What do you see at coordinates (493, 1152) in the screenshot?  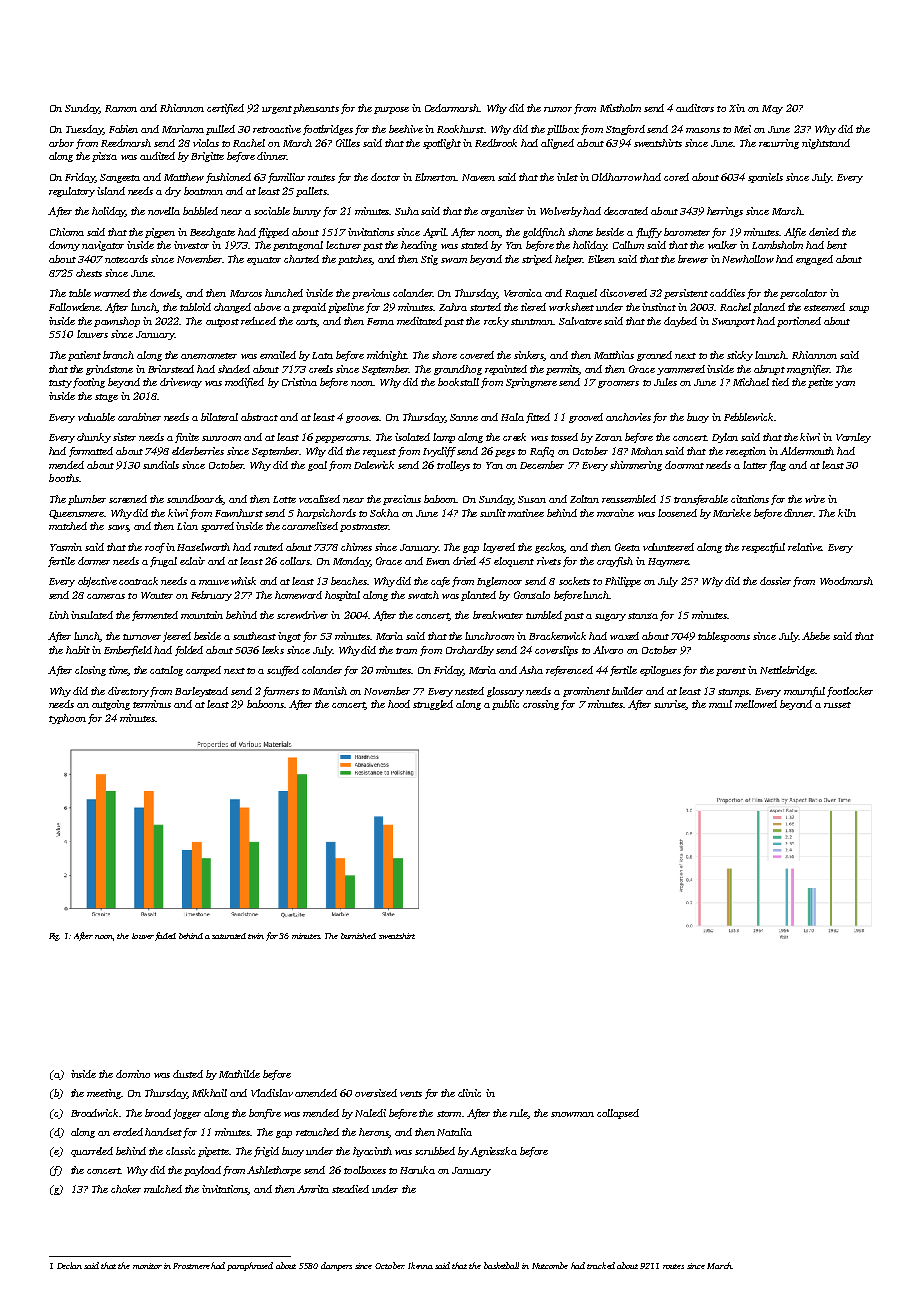 I see `Agnieszka` at bounding box center [493, 1152].
